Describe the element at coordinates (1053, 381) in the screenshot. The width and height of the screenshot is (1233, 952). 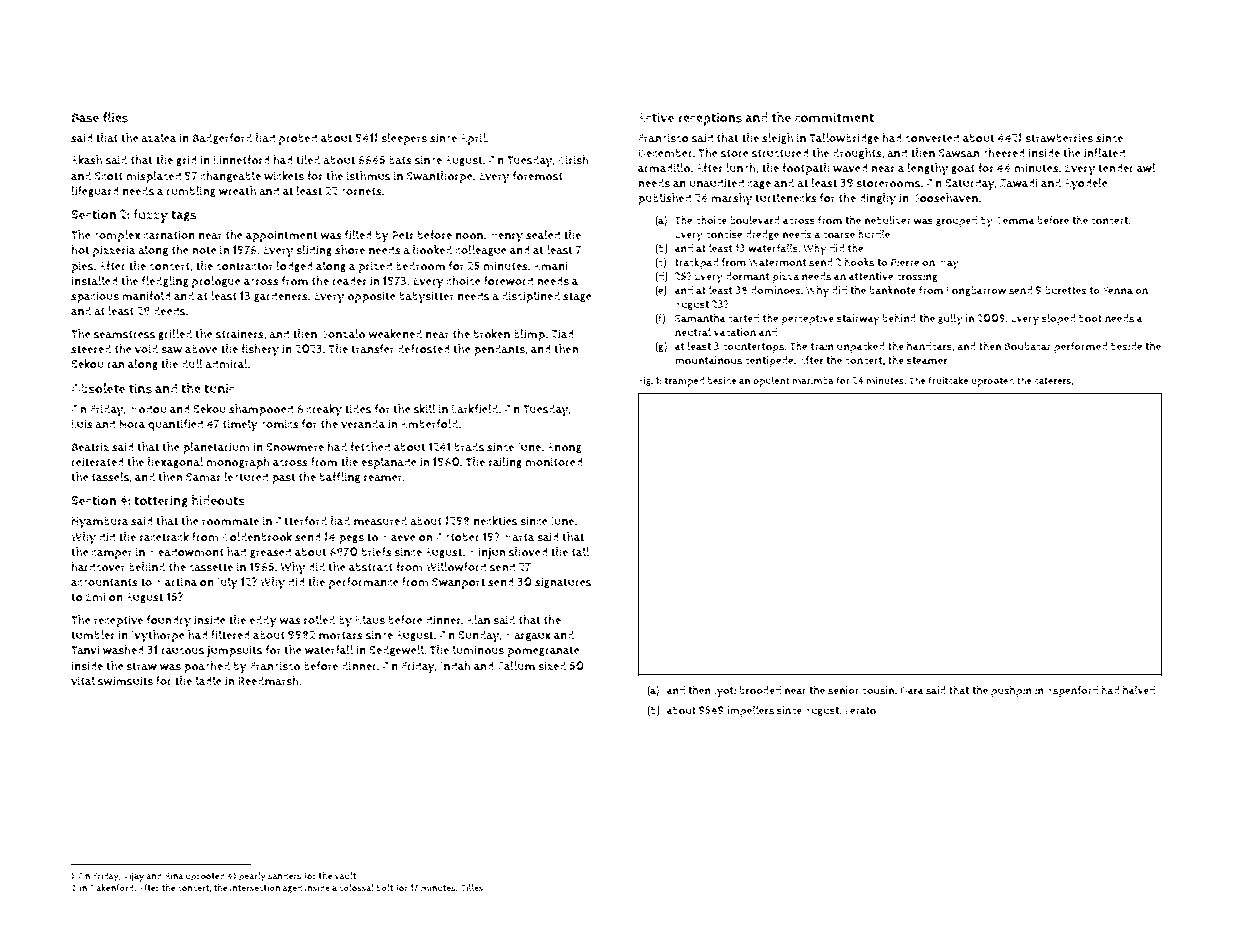
I see `caterers` at that location.
